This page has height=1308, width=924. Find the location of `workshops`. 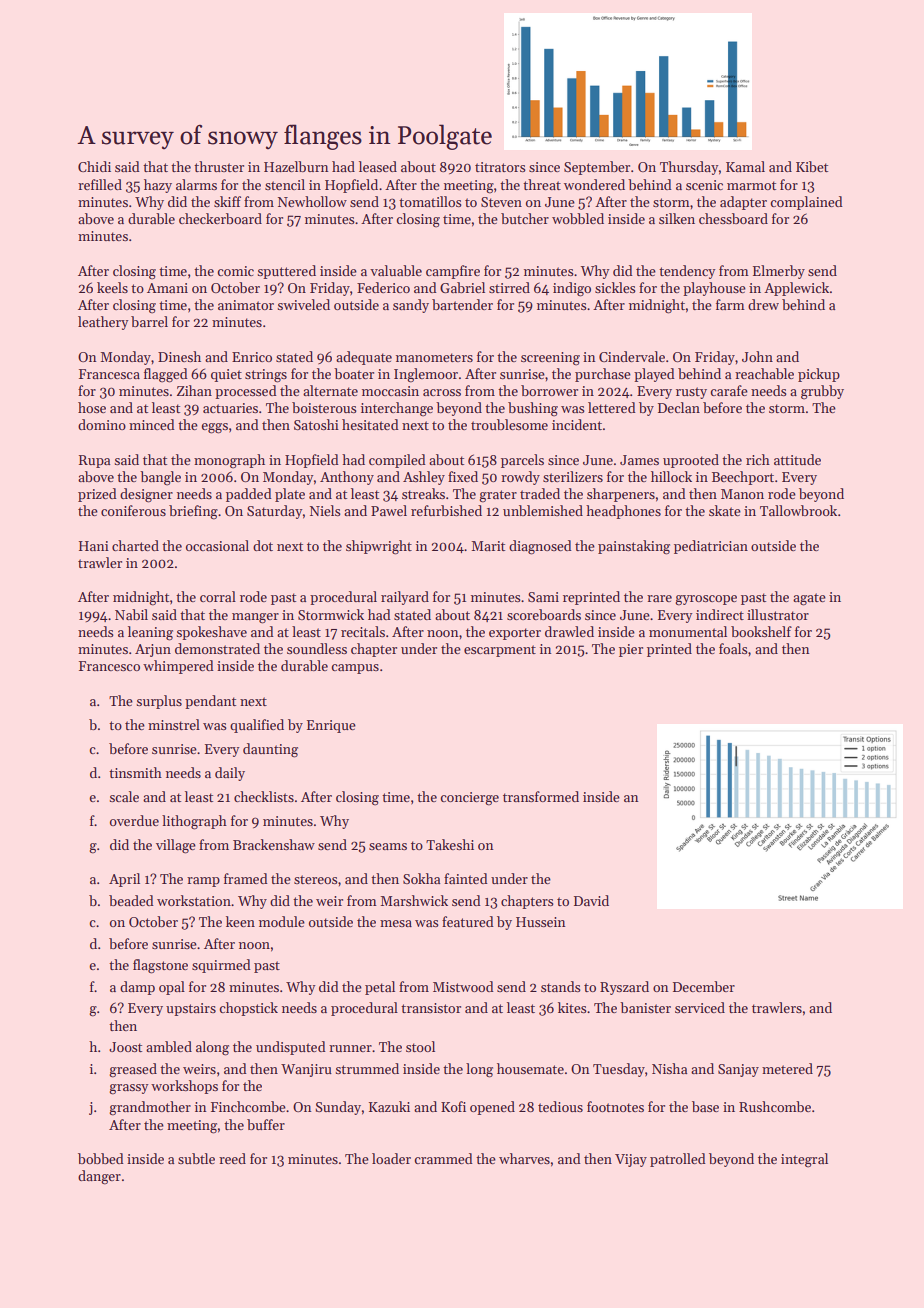

workshops is located at coordinates (184, 1087).
